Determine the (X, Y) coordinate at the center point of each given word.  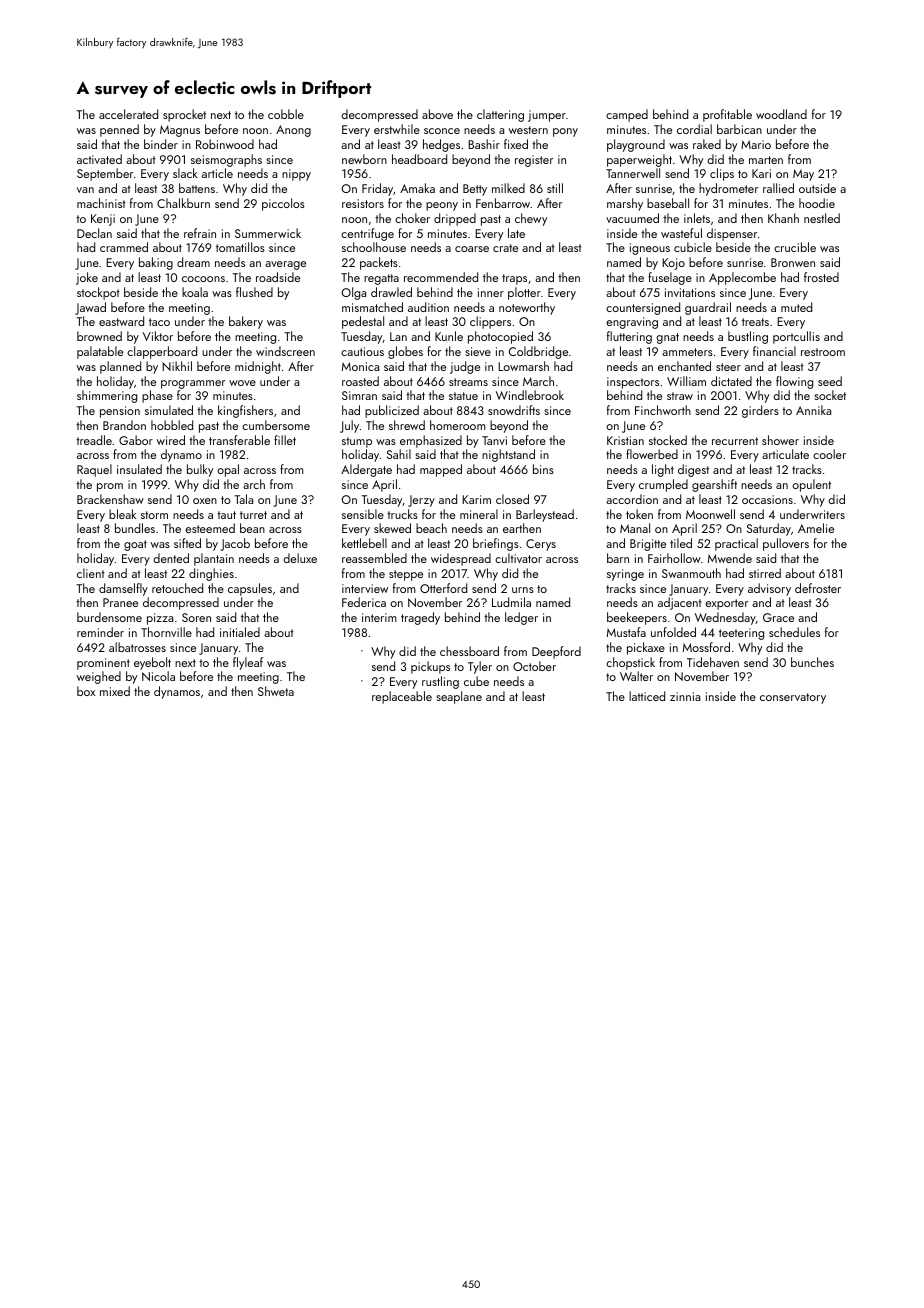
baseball (668, 203)
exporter (726, 604)
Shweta (276, 691)
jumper (547, 116)
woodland (781, 114)
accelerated (128, 114)
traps (514, 279)
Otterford (443, 588)
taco (159, 322)
